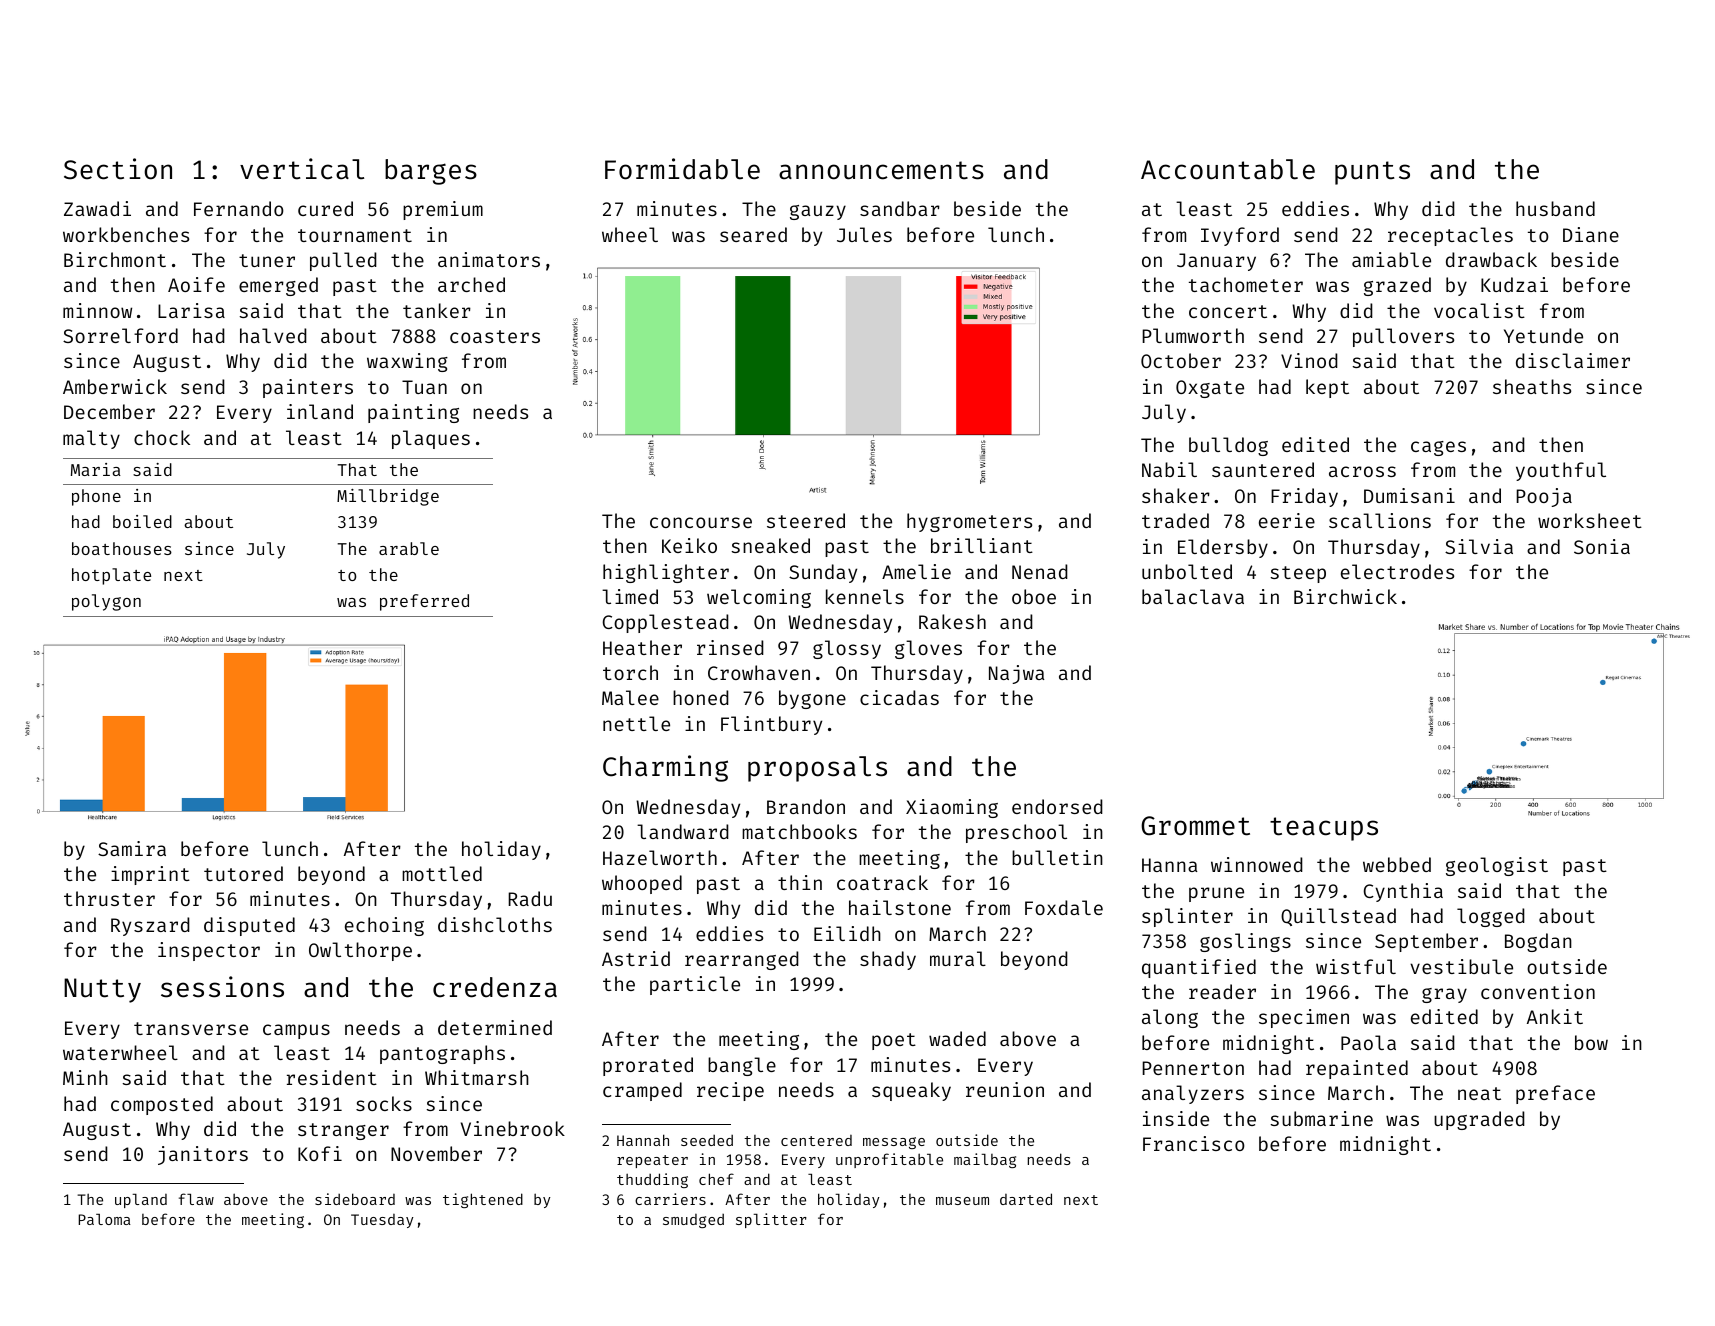 This screenshot has height=1326, width=1715. Describe the element at coordinates (132, 848) in the screenshot. I see `Samira` at that location.
